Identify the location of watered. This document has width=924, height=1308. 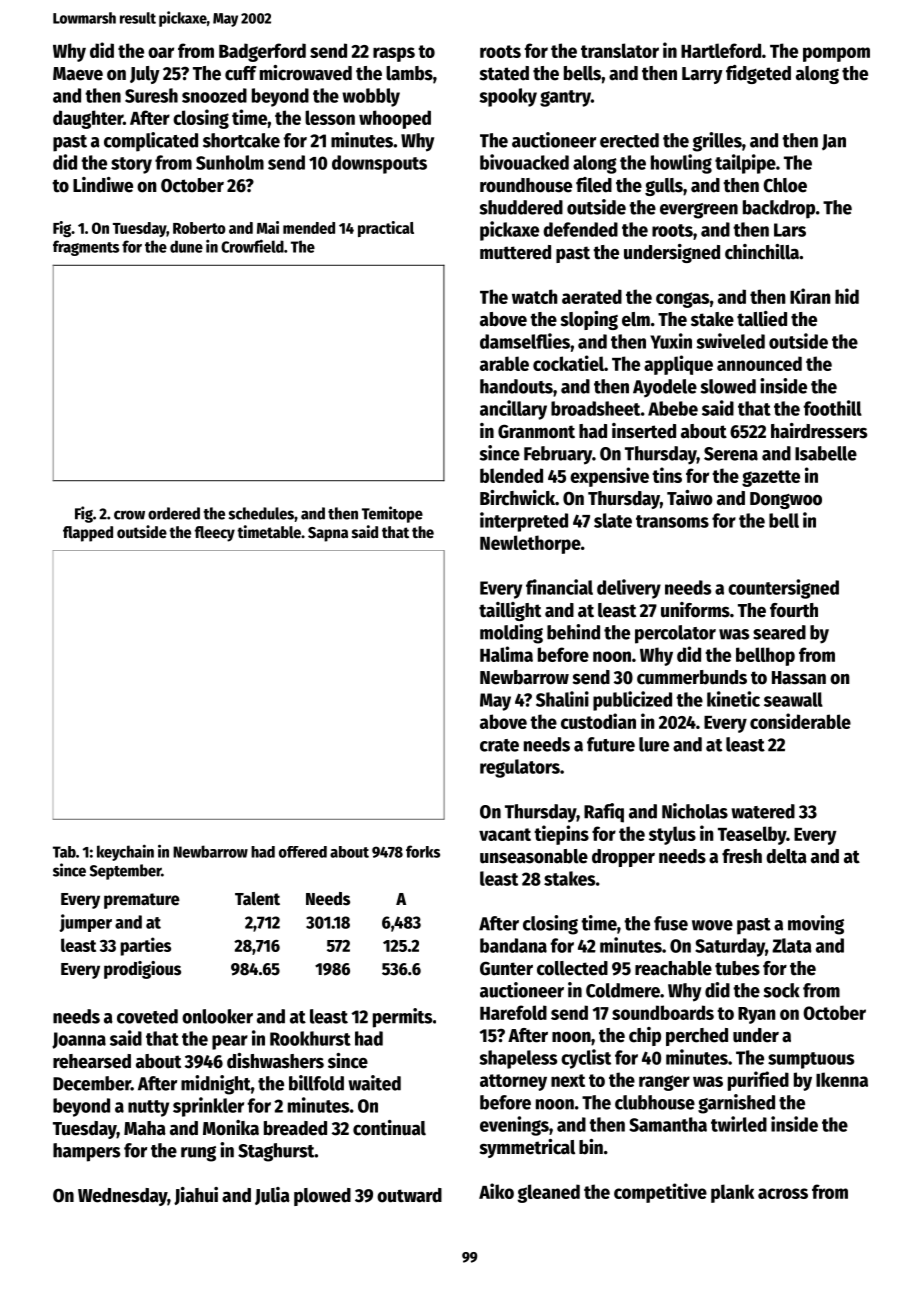
(763, 811).
